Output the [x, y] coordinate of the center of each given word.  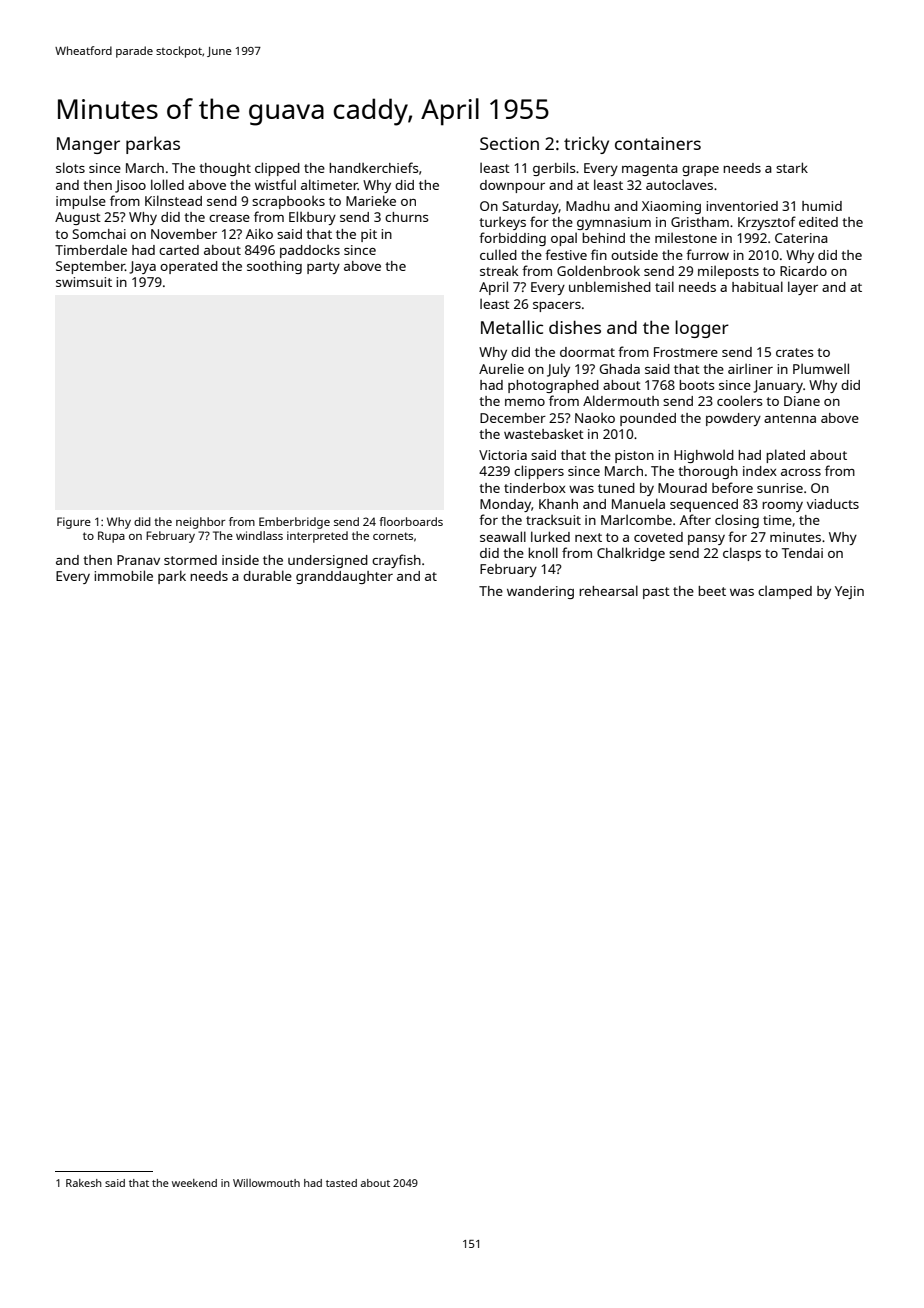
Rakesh [84, 1183]
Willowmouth [266, 1183]
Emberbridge [294, 523]
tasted [341, 1183]
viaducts [833, 504]
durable [267, 575]
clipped [277, 169]
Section [509, 143]
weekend [194, 1183]
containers [658, 143]
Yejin [849, 592]
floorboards [411, 521]
